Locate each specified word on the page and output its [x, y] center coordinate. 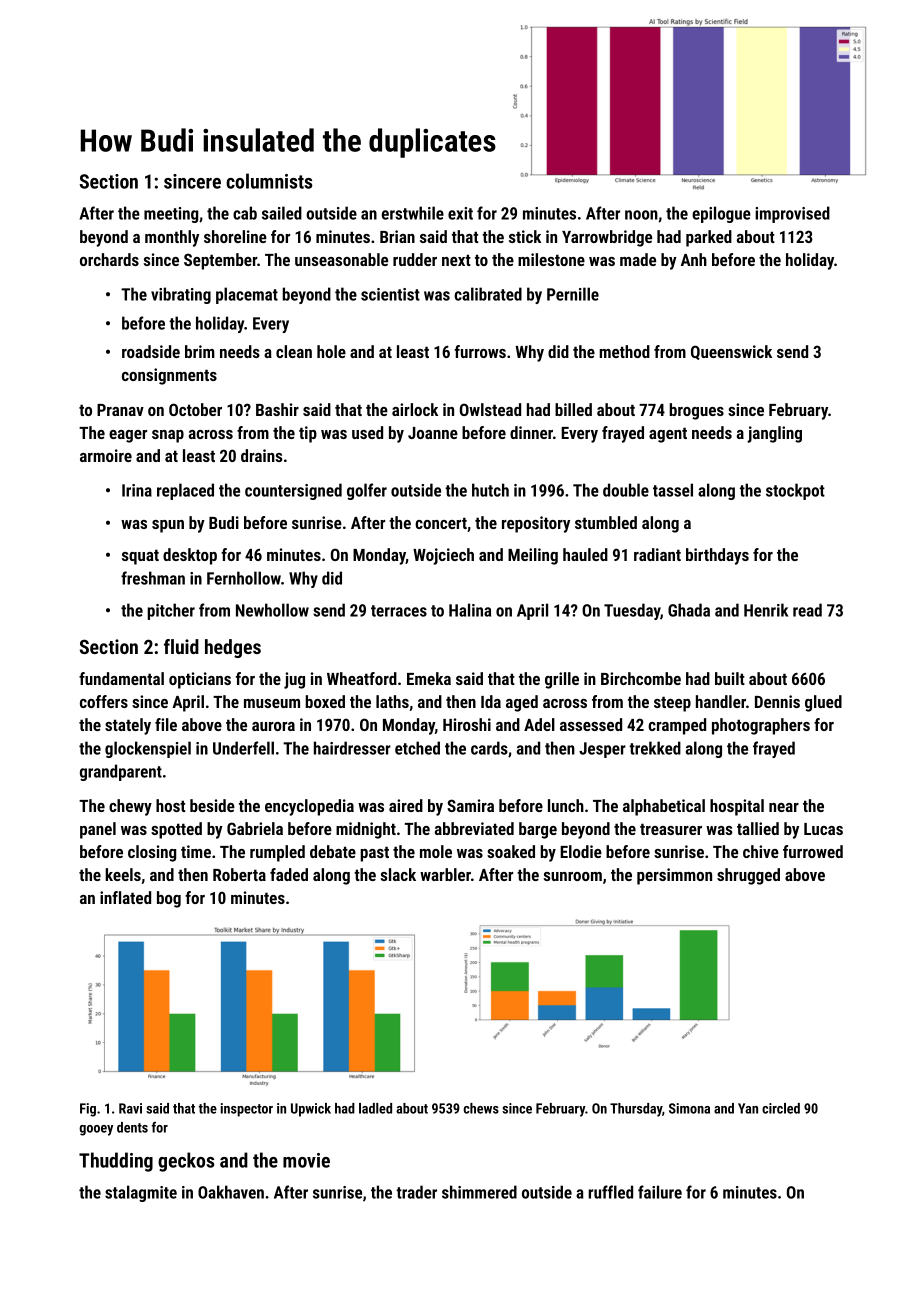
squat [140, 557]
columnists [269, 181]
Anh [694, 259]
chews [481, 1108]
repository [536, 524]
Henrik [766, 610]
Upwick [311, 1110]
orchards [109, 259]
